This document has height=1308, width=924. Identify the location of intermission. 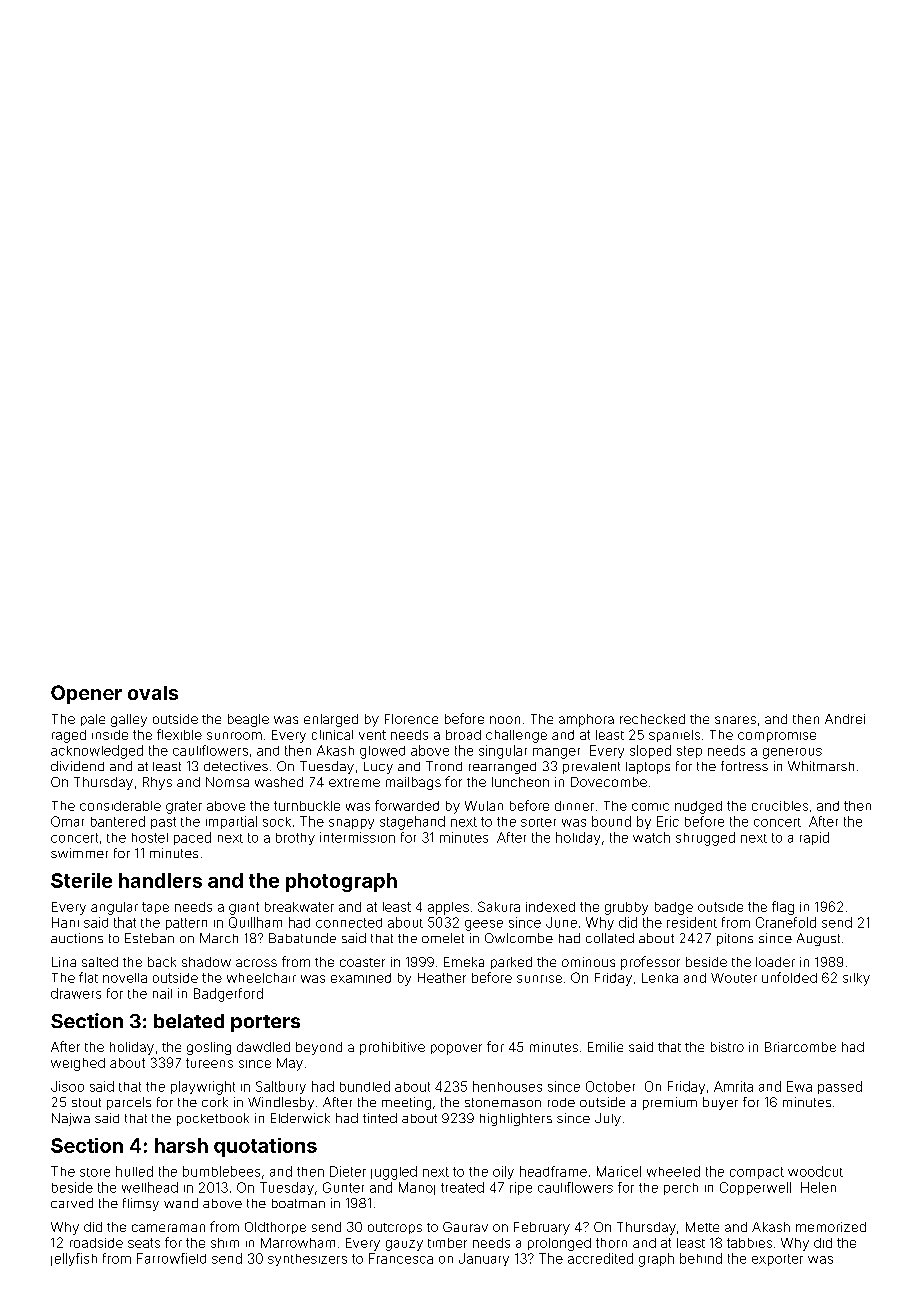
(357, 837).
